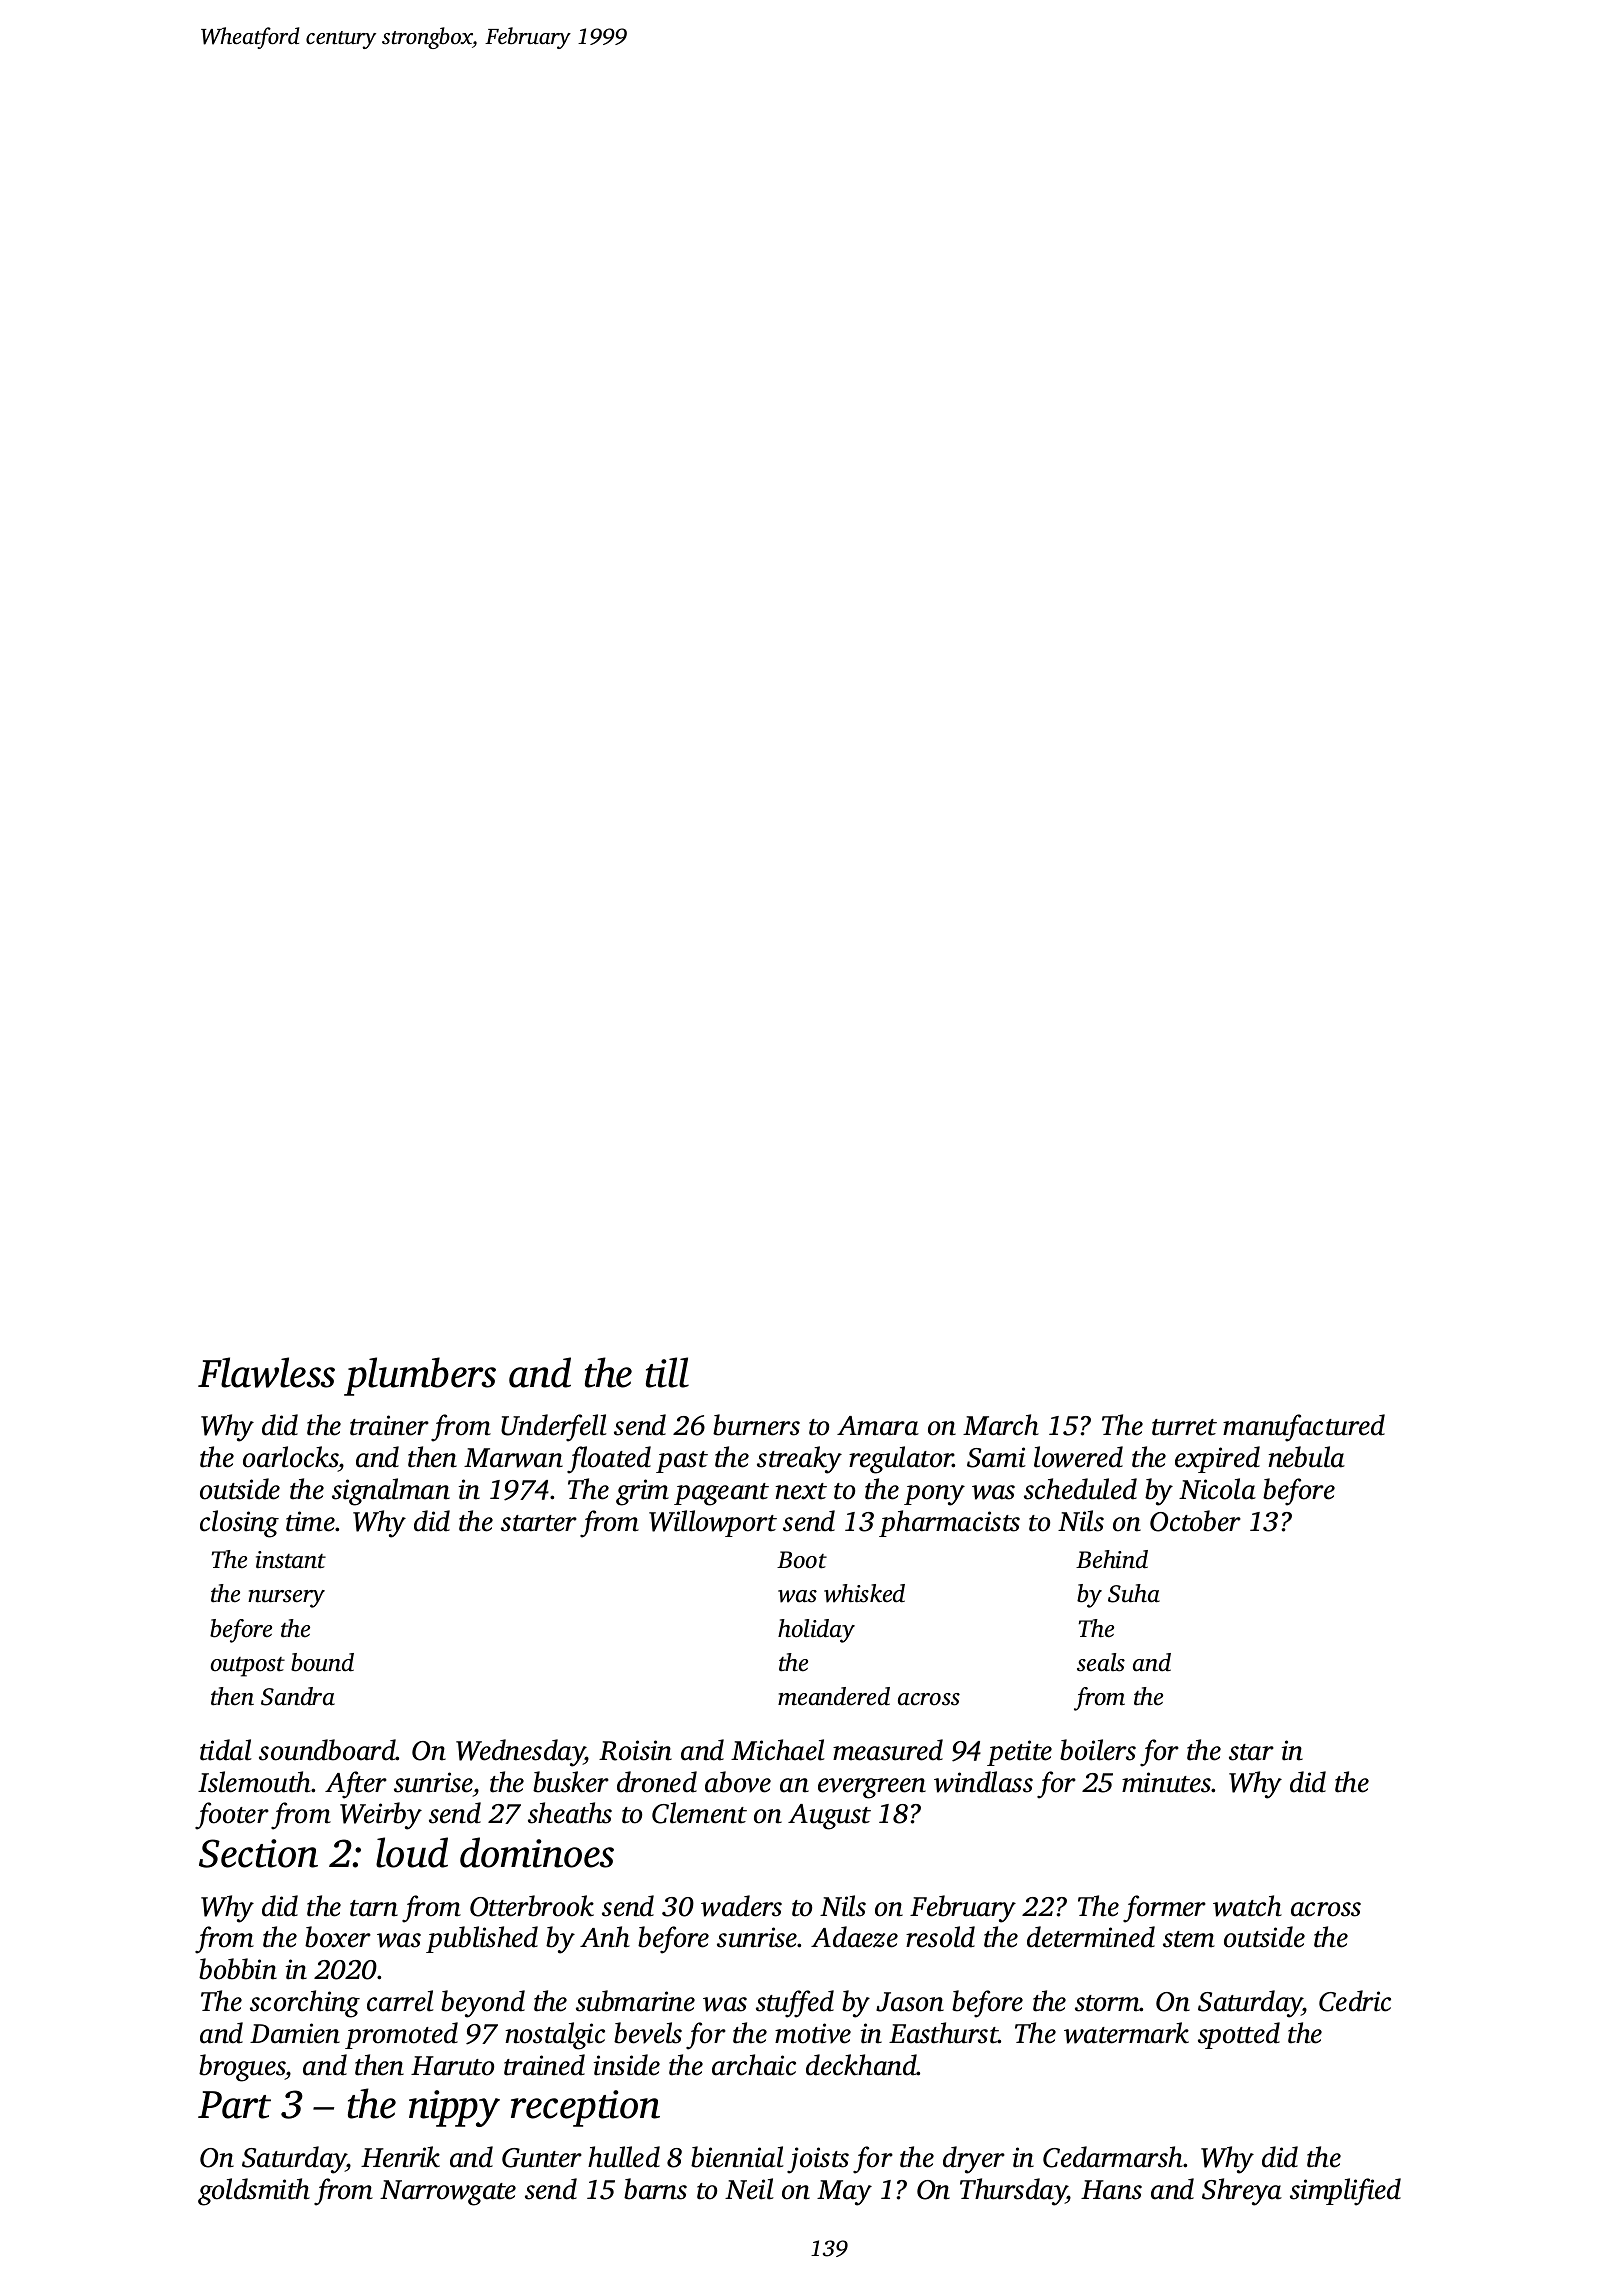  I want to click on bound, so click(322, 1662).
